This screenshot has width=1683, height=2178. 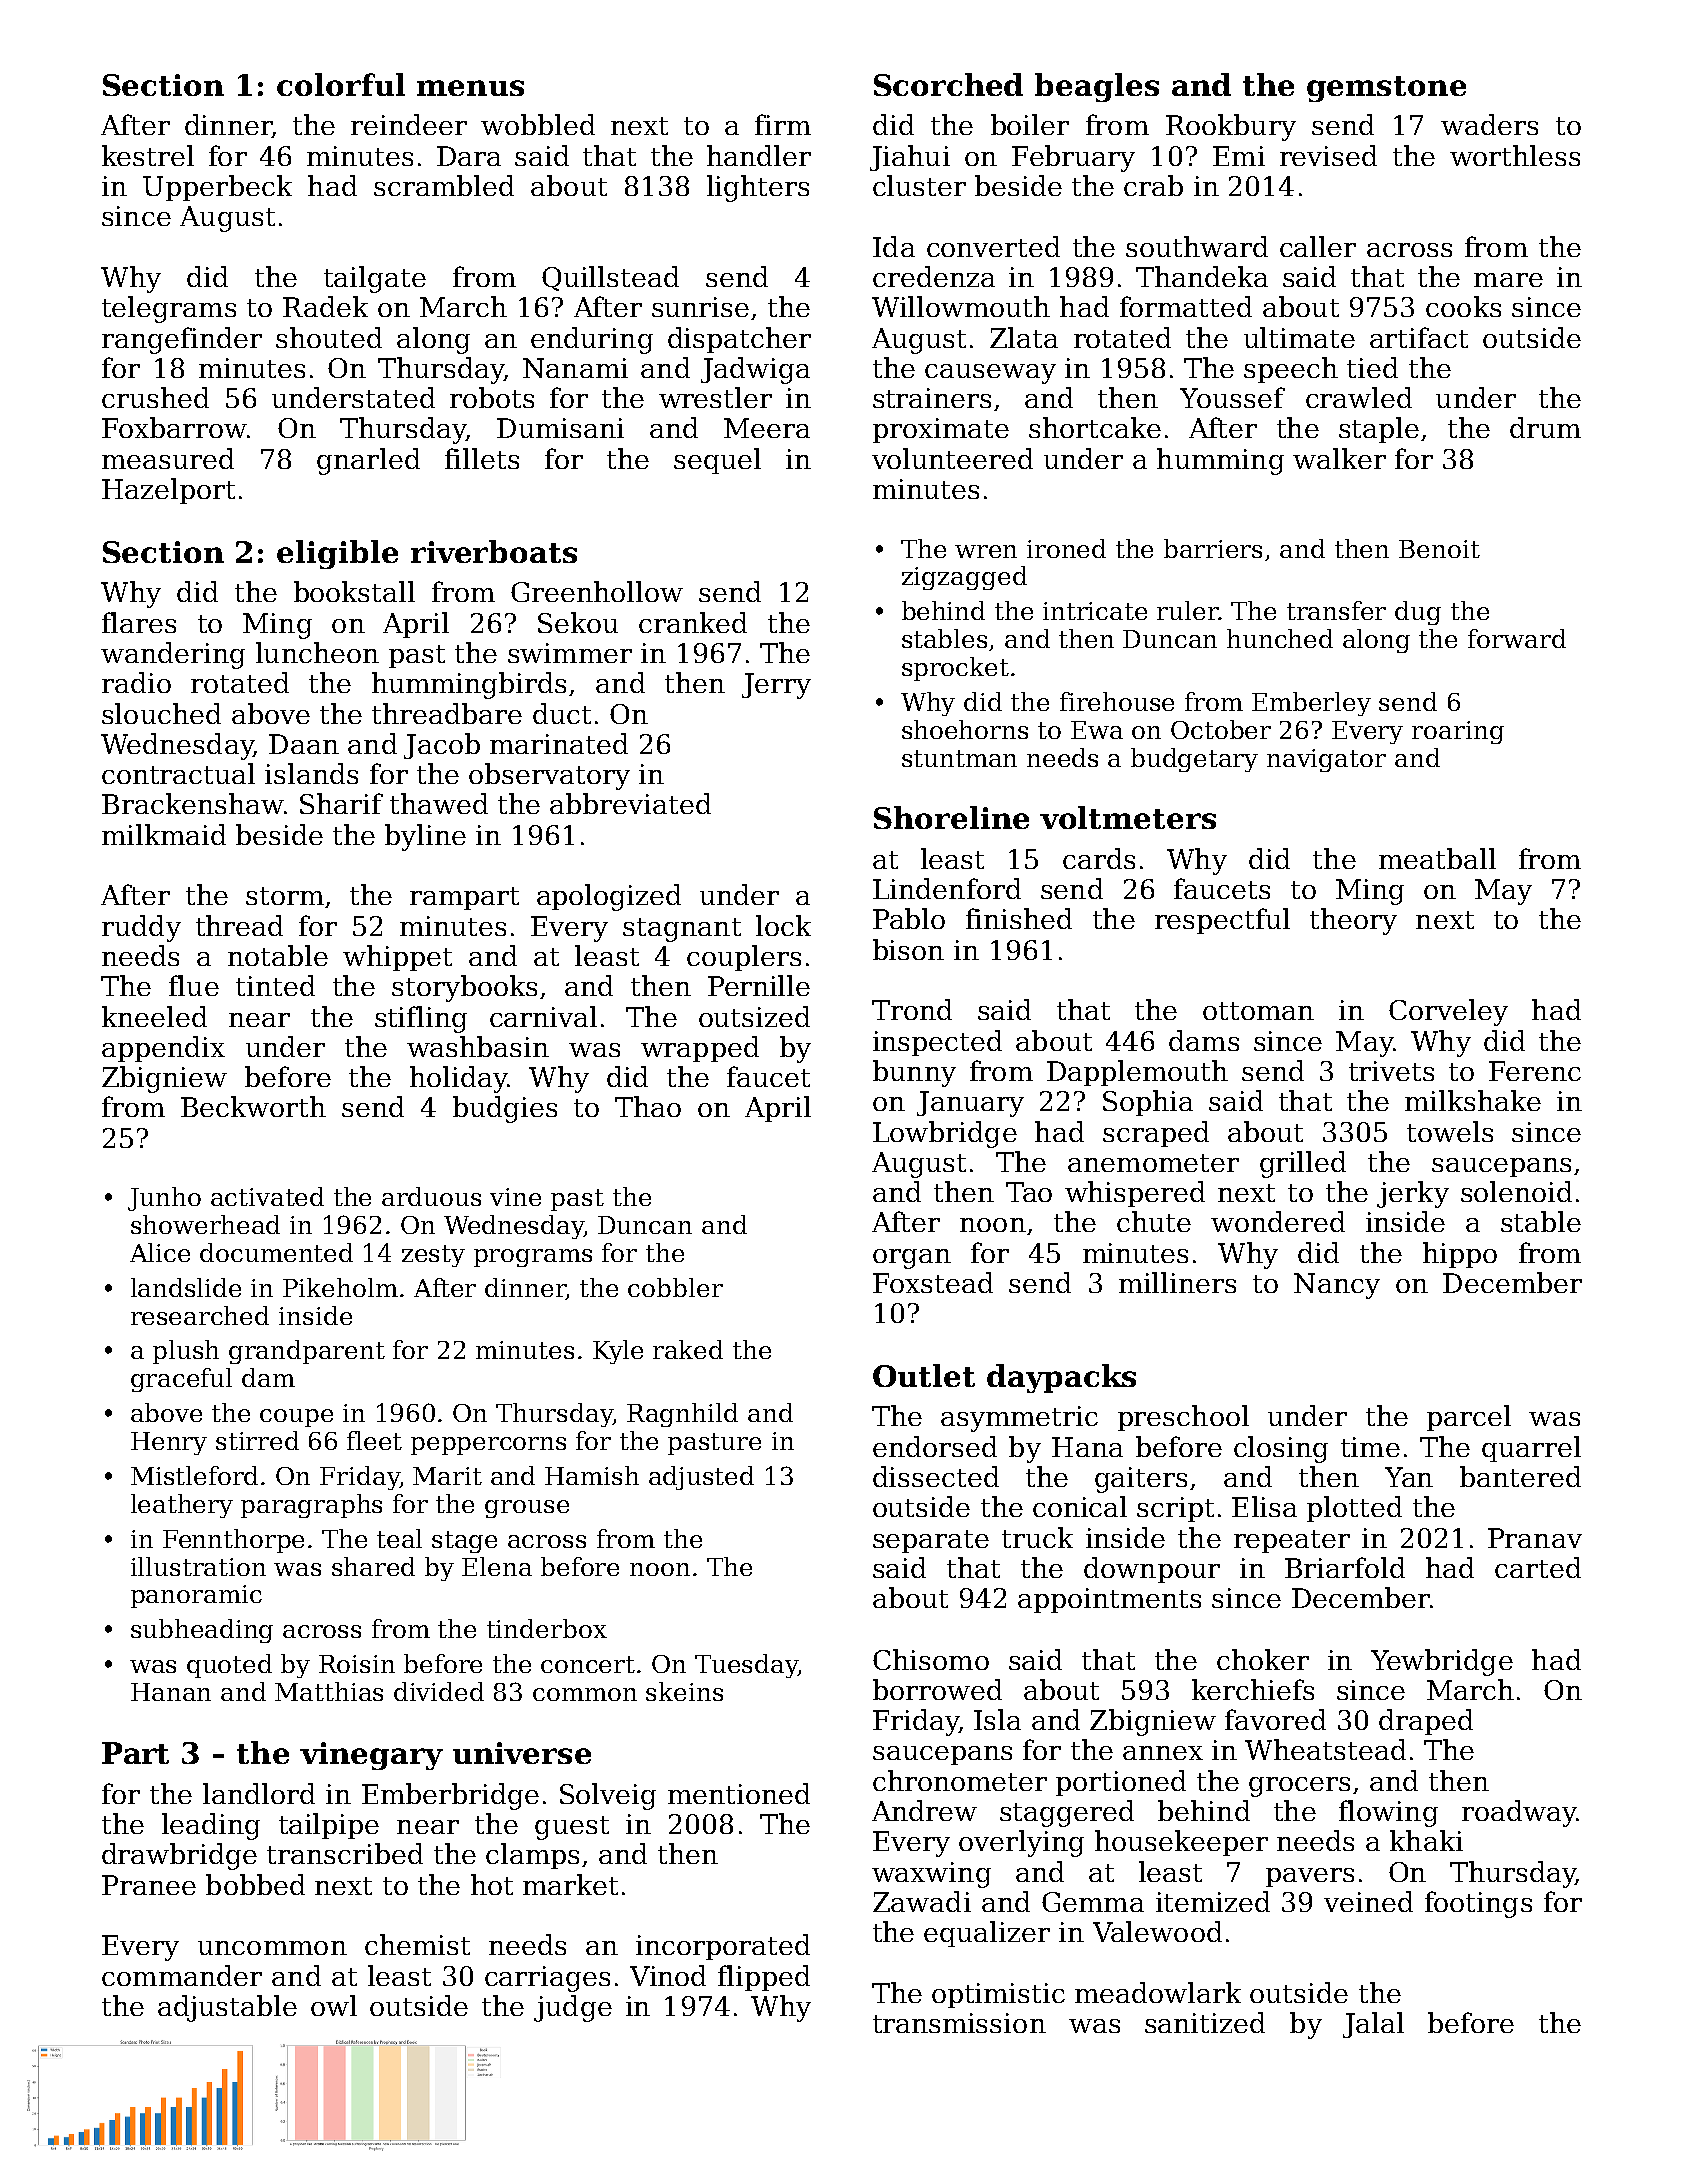 What do you see at coordinates (161, 713) in the screenshot?
I see `slouched` at bounding box center [161, 713].
